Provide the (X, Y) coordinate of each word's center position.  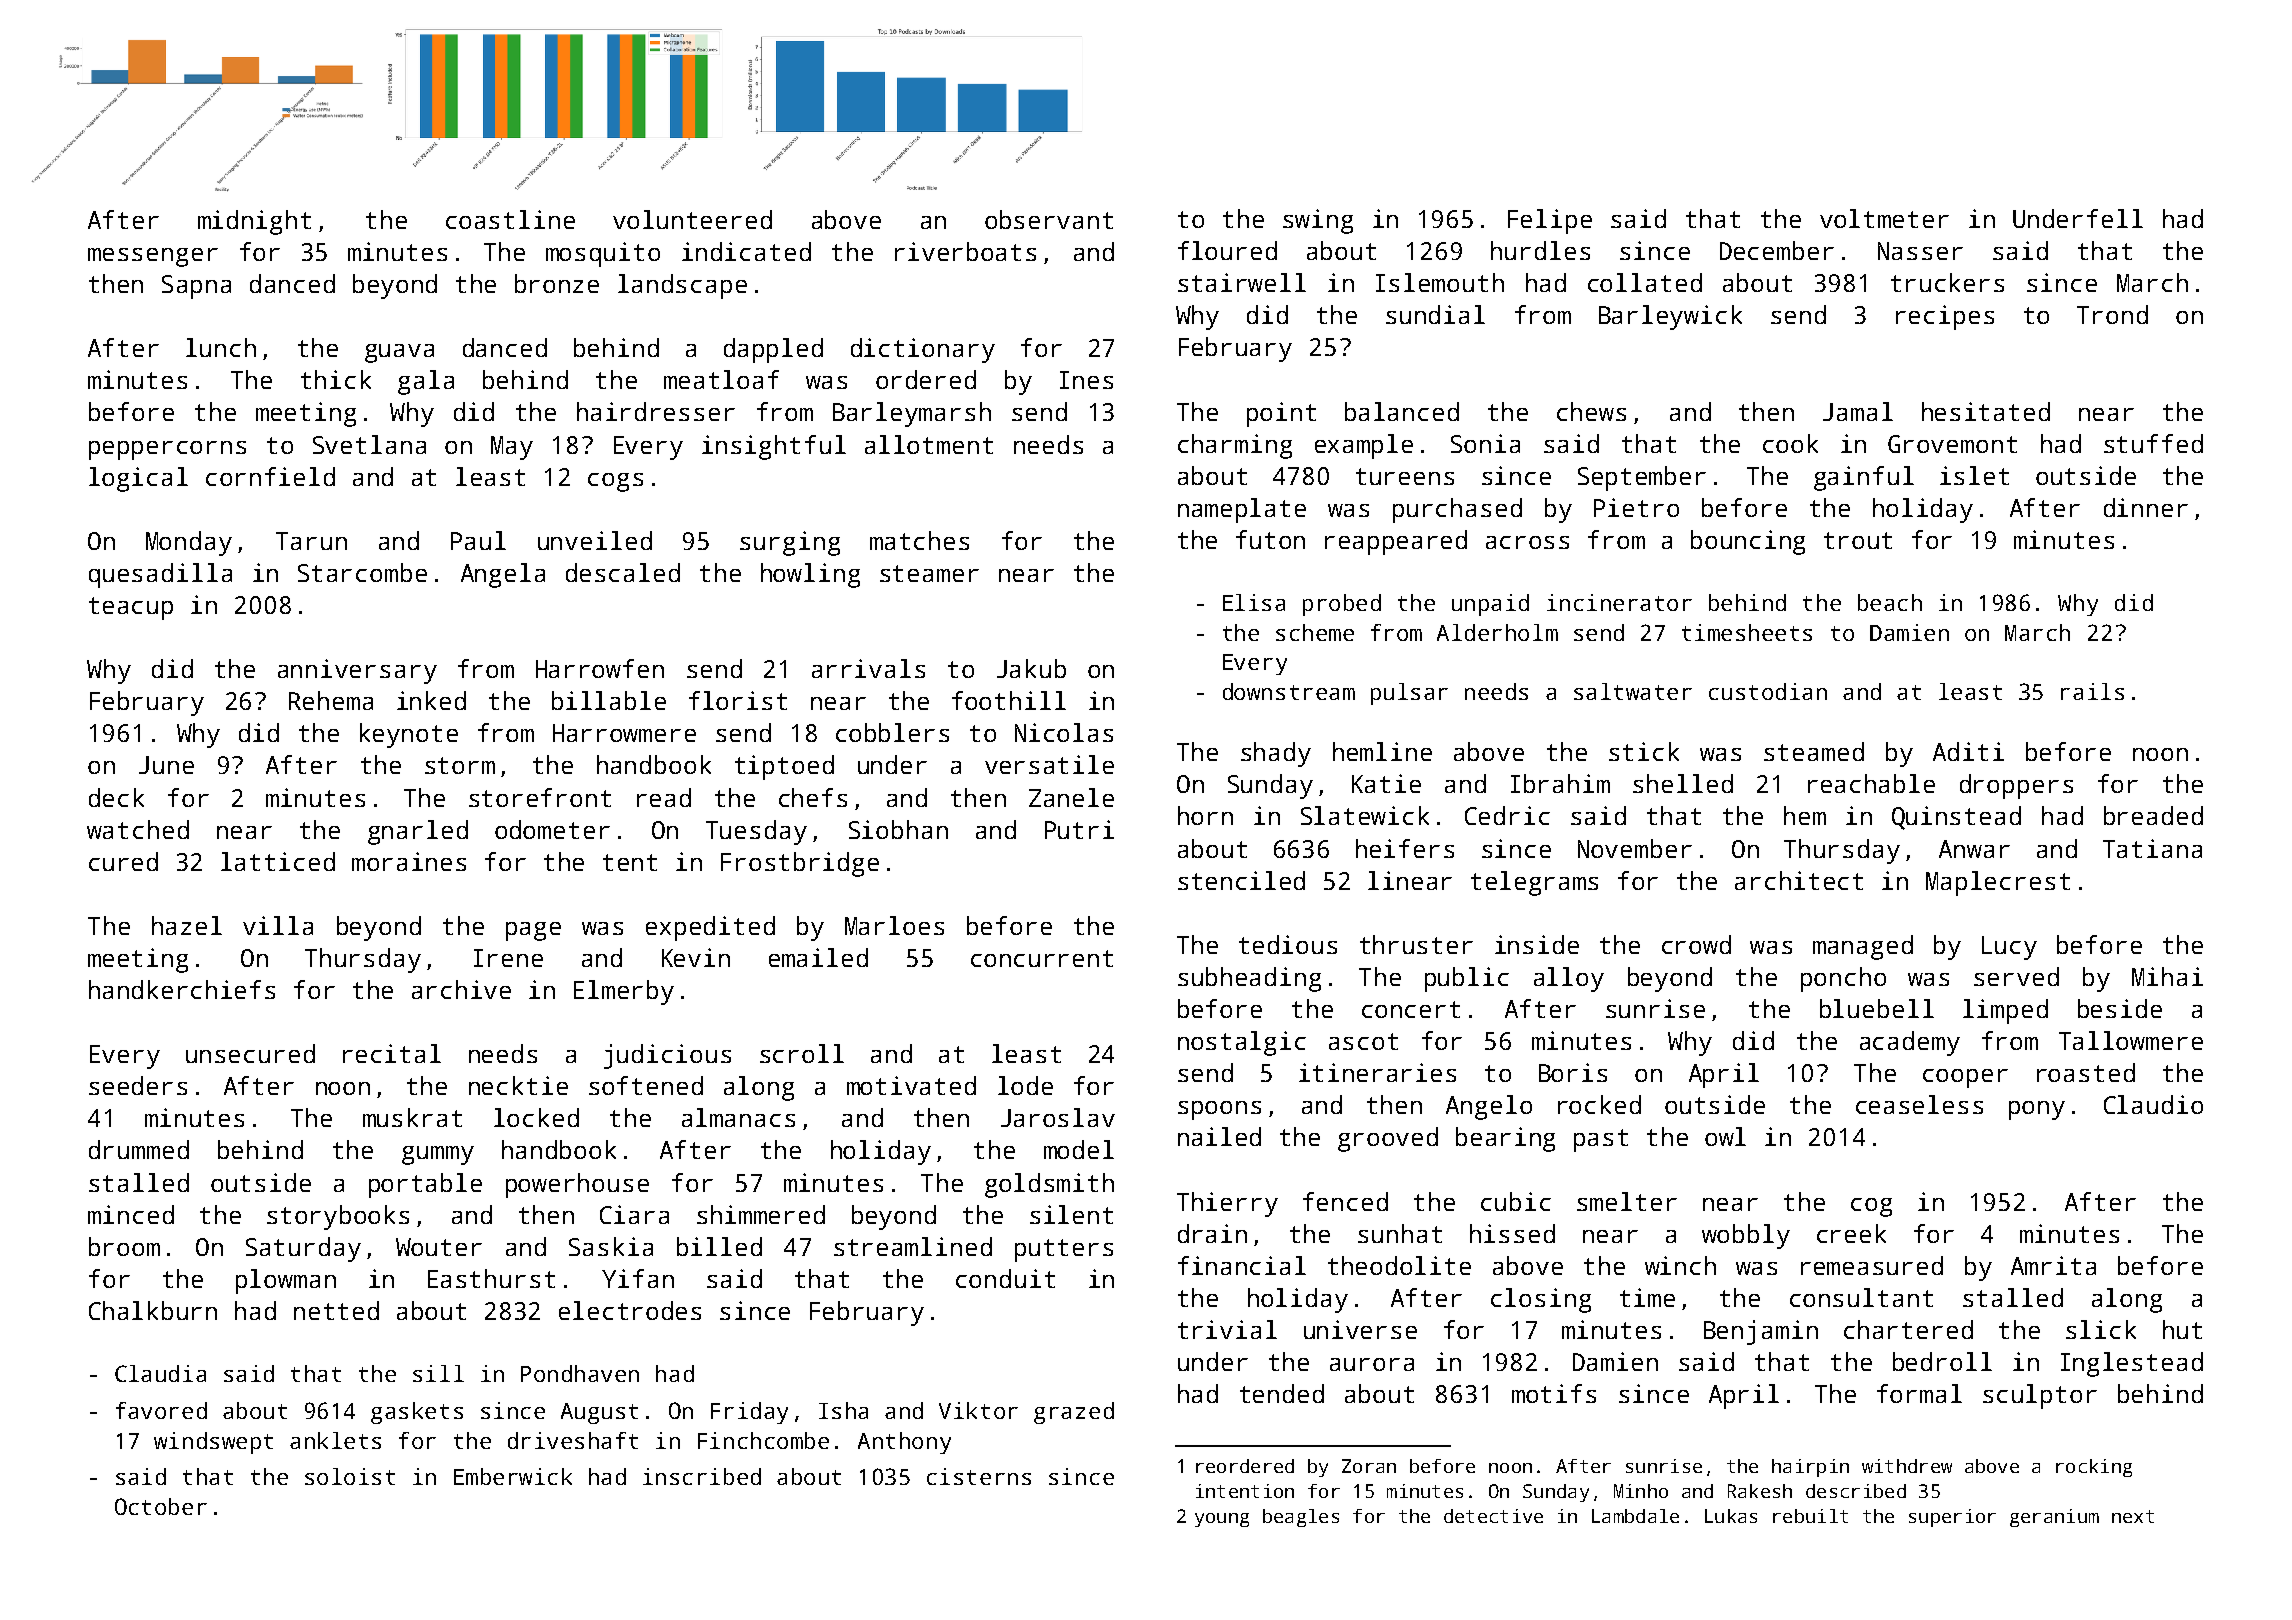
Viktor (978, 1410)
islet (1974, 475)
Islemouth (1440, 282)
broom (124, 1246)
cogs (615, 482)
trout (1858, 540)
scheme (1315, 632)
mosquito (603, 254)
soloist (350, 1476)
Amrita (2053, 1265)
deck (116, 797)
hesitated (1986, 411)
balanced (1402, 411)
